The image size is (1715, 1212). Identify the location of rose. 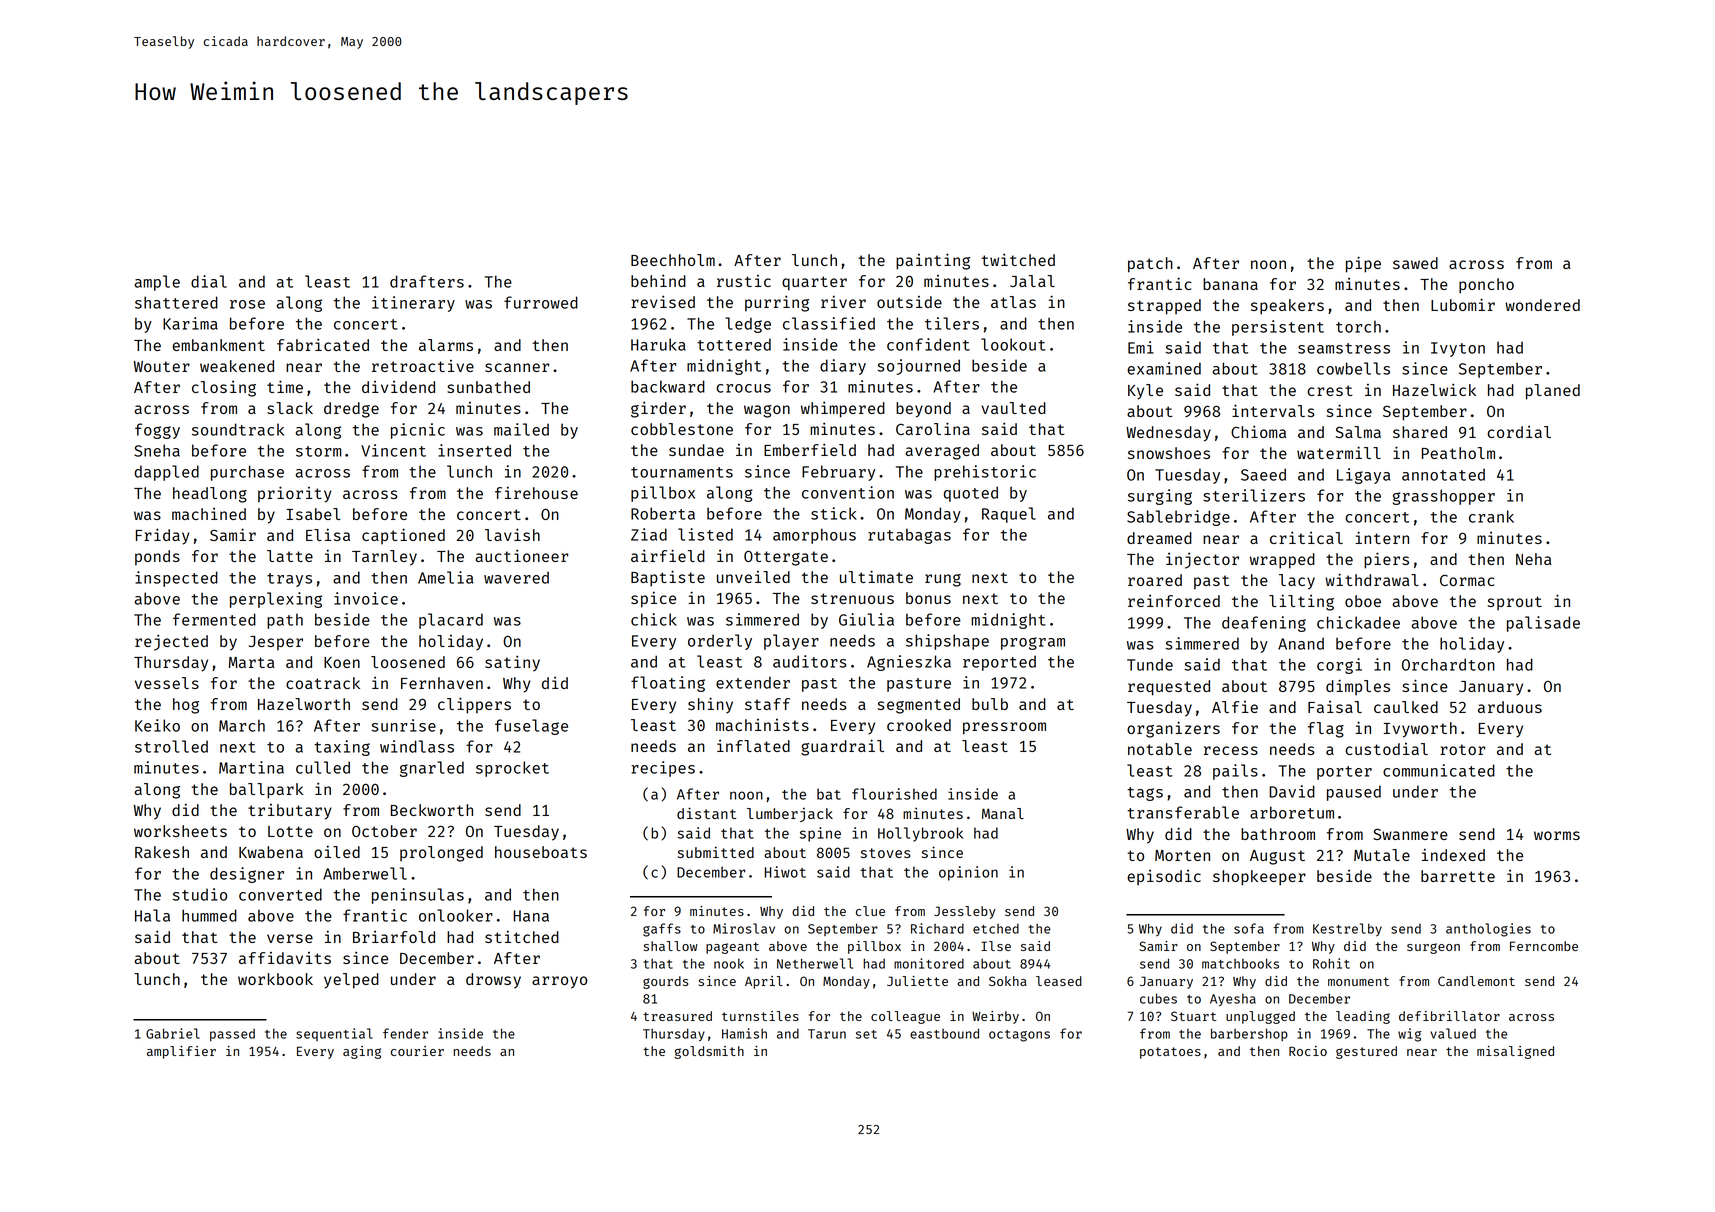
(247, 304).
